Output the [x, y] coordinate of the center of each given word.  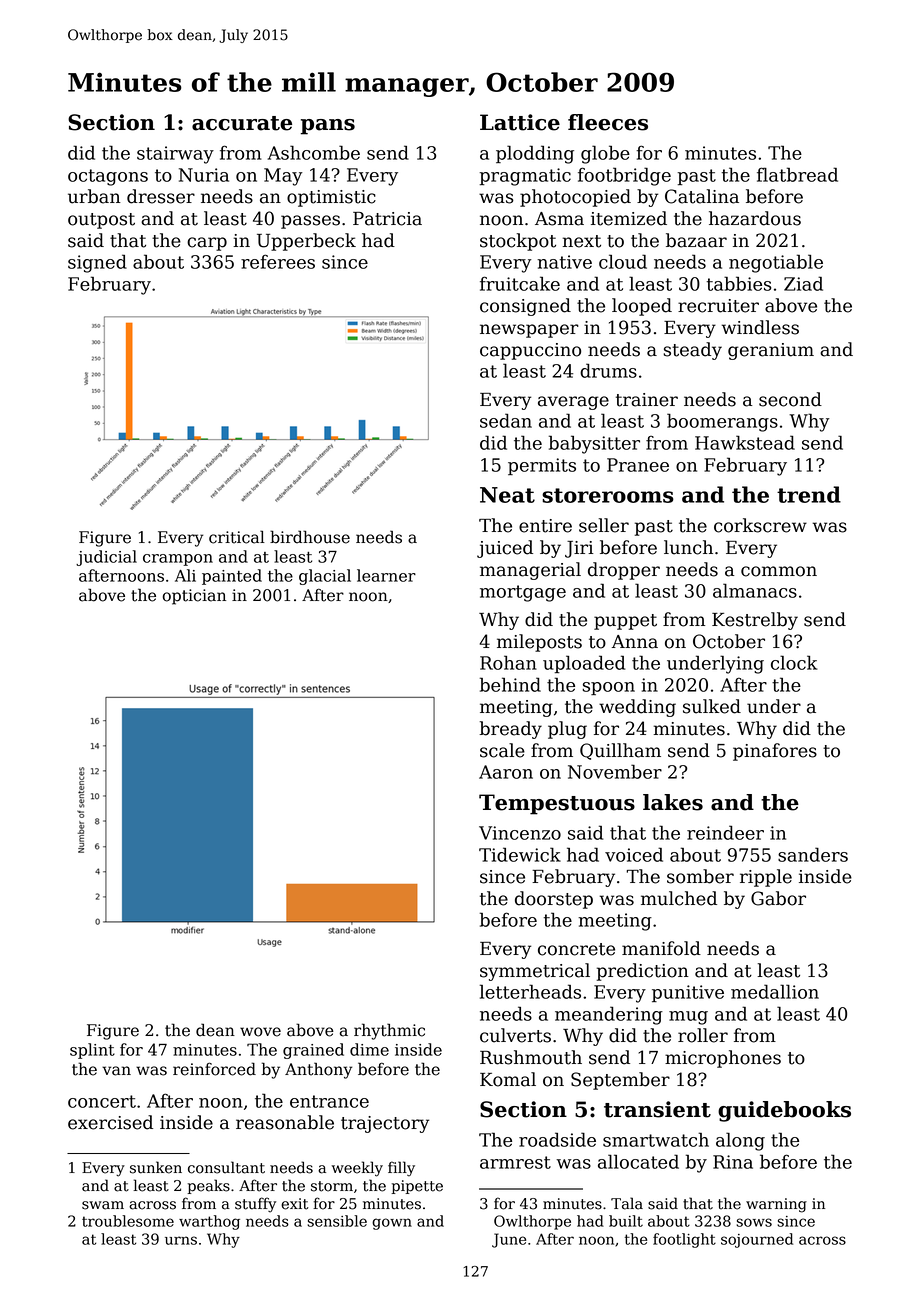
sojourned [757, 1240]
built [626, 1221]
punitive [688, 993]
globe [605, 154]
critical [237, 537]
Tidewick [520, 854]
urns [181, 1240]
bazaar [696, 240]
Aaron [506, 772]
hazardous [755, 218]
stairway [175, 155]
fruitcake [520, 283]
